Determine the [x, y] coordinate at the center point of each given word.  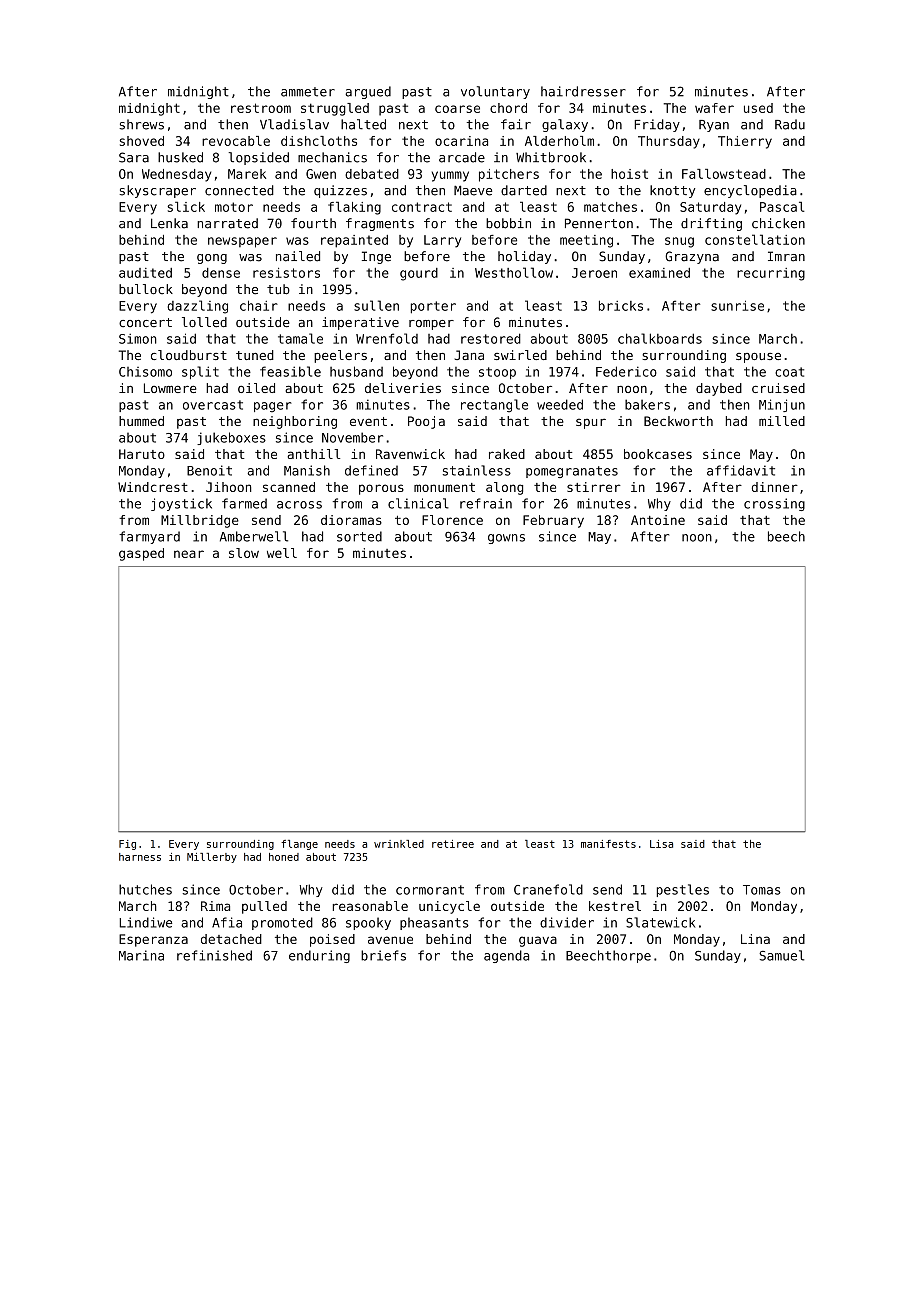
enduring [319, 956]
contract [422, 207]
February [553, 521]
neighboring [295, 422]
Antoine [658, 520]
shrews [141, 124]
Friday [657, 125]
